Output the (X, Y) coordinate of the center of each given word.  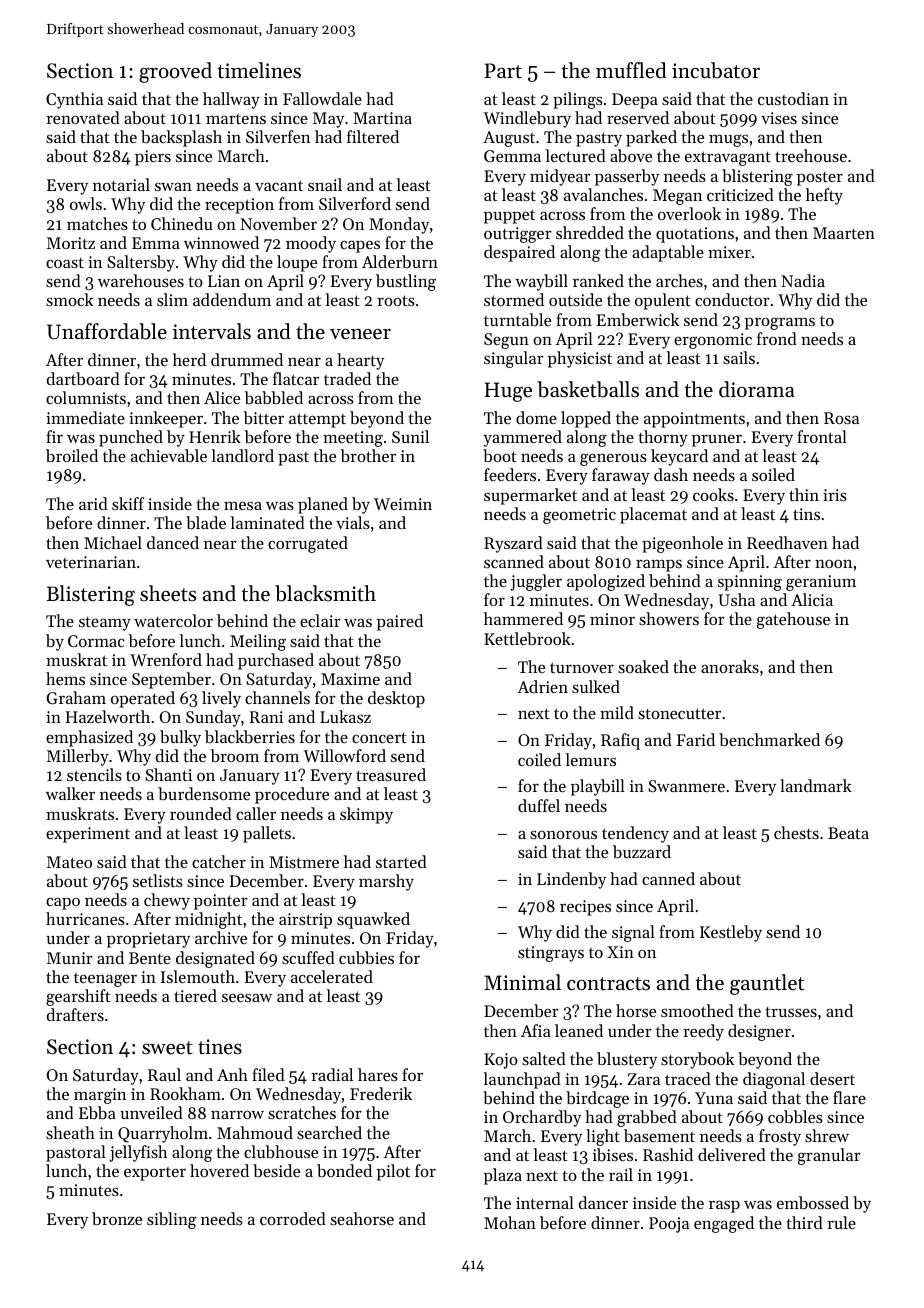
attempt (317, 420)
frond (777, 338)
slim (172, 299)
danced (173, 542)
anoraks (730, 666)
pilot (393, 1172)
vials (353, 522)
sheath (70, 1132)
